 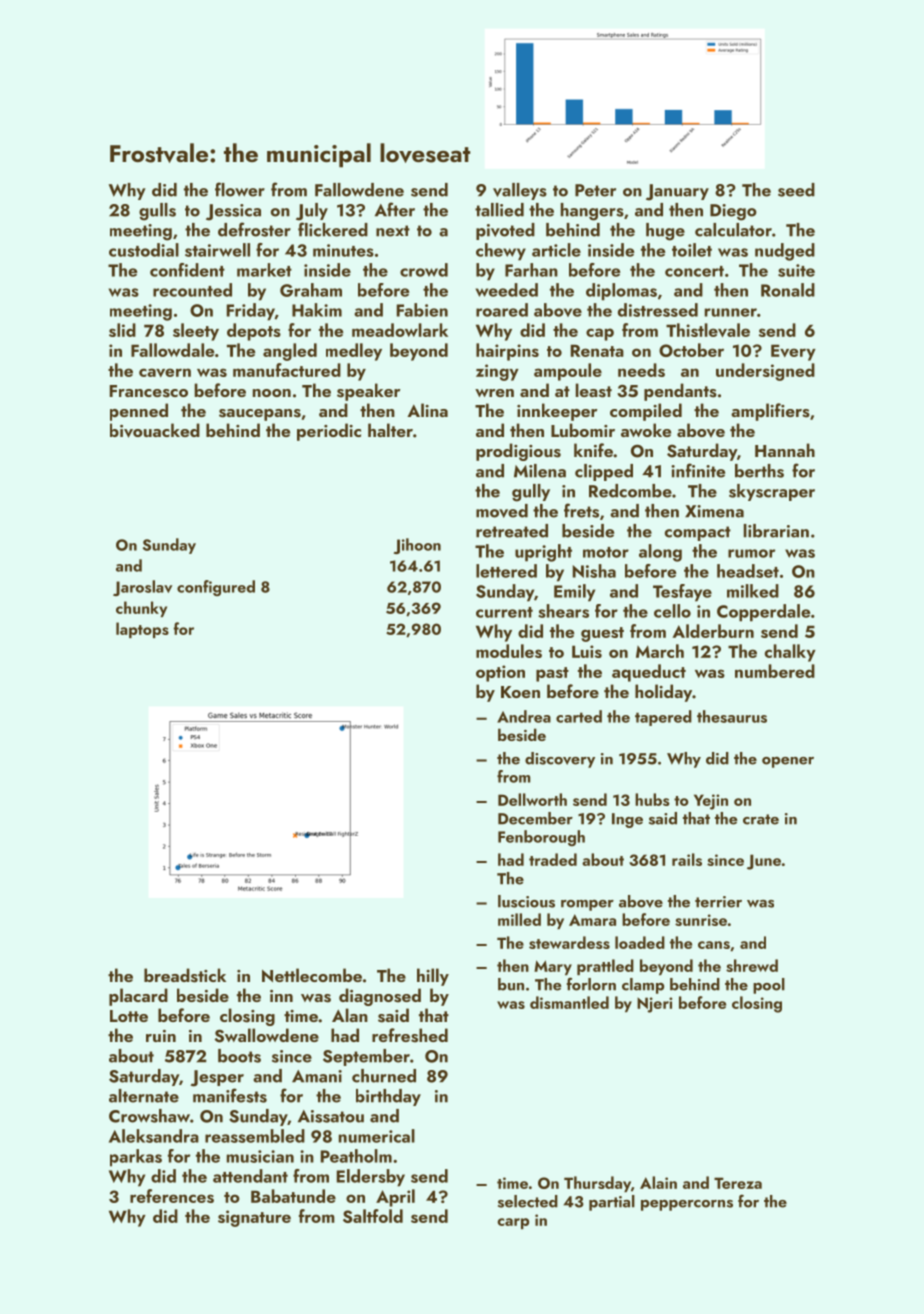 I want to click on past, so click(x=552, y=674).
